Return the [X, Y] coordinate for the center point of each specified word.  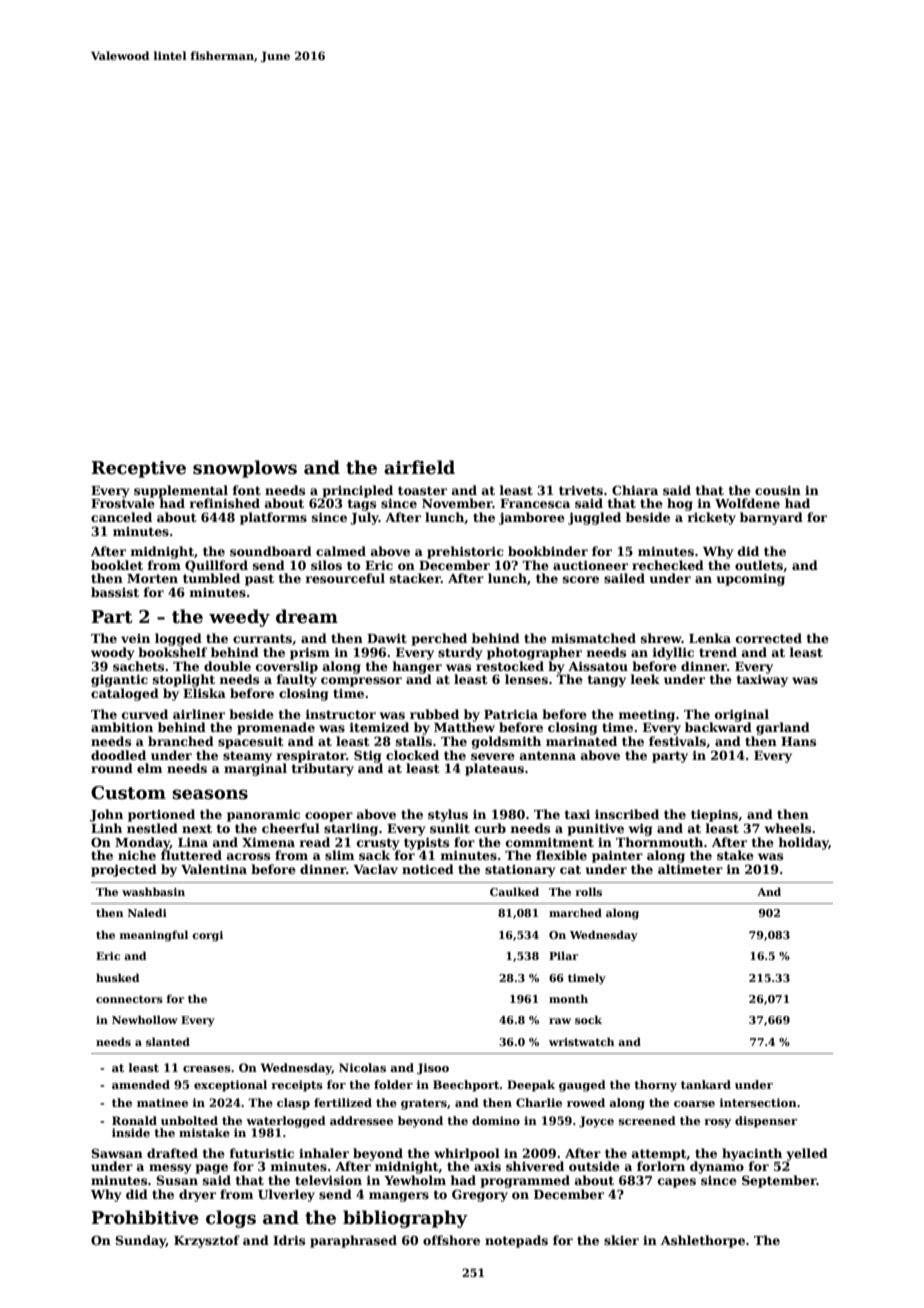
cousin [778, 490]
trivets [581, 490]
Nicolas [362, 1067]
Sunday [140, 1241]
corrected [769, 638]
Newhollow [145, 1019]
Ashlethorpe [703, 1241]
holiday [803, 843]
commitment [550, 842]
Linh [106, 828]
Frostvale [123, 503]
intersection [758, 1102]
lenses [526, 679]
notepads [516, 1241]
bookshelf [172, 652]
